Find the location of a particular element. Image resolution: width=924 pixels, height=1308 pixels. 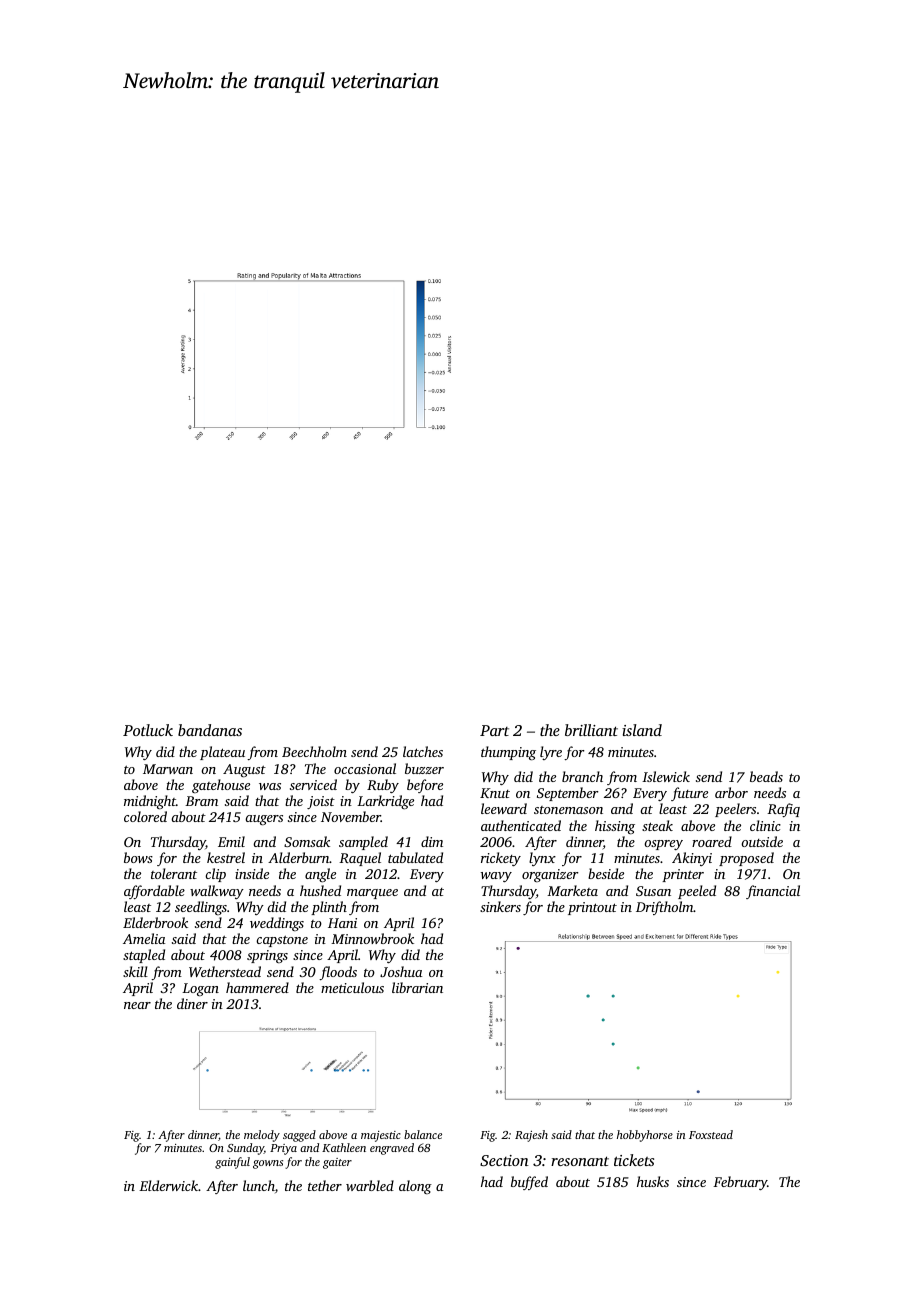

Elderwick is located at coordinates (168, 1185).
